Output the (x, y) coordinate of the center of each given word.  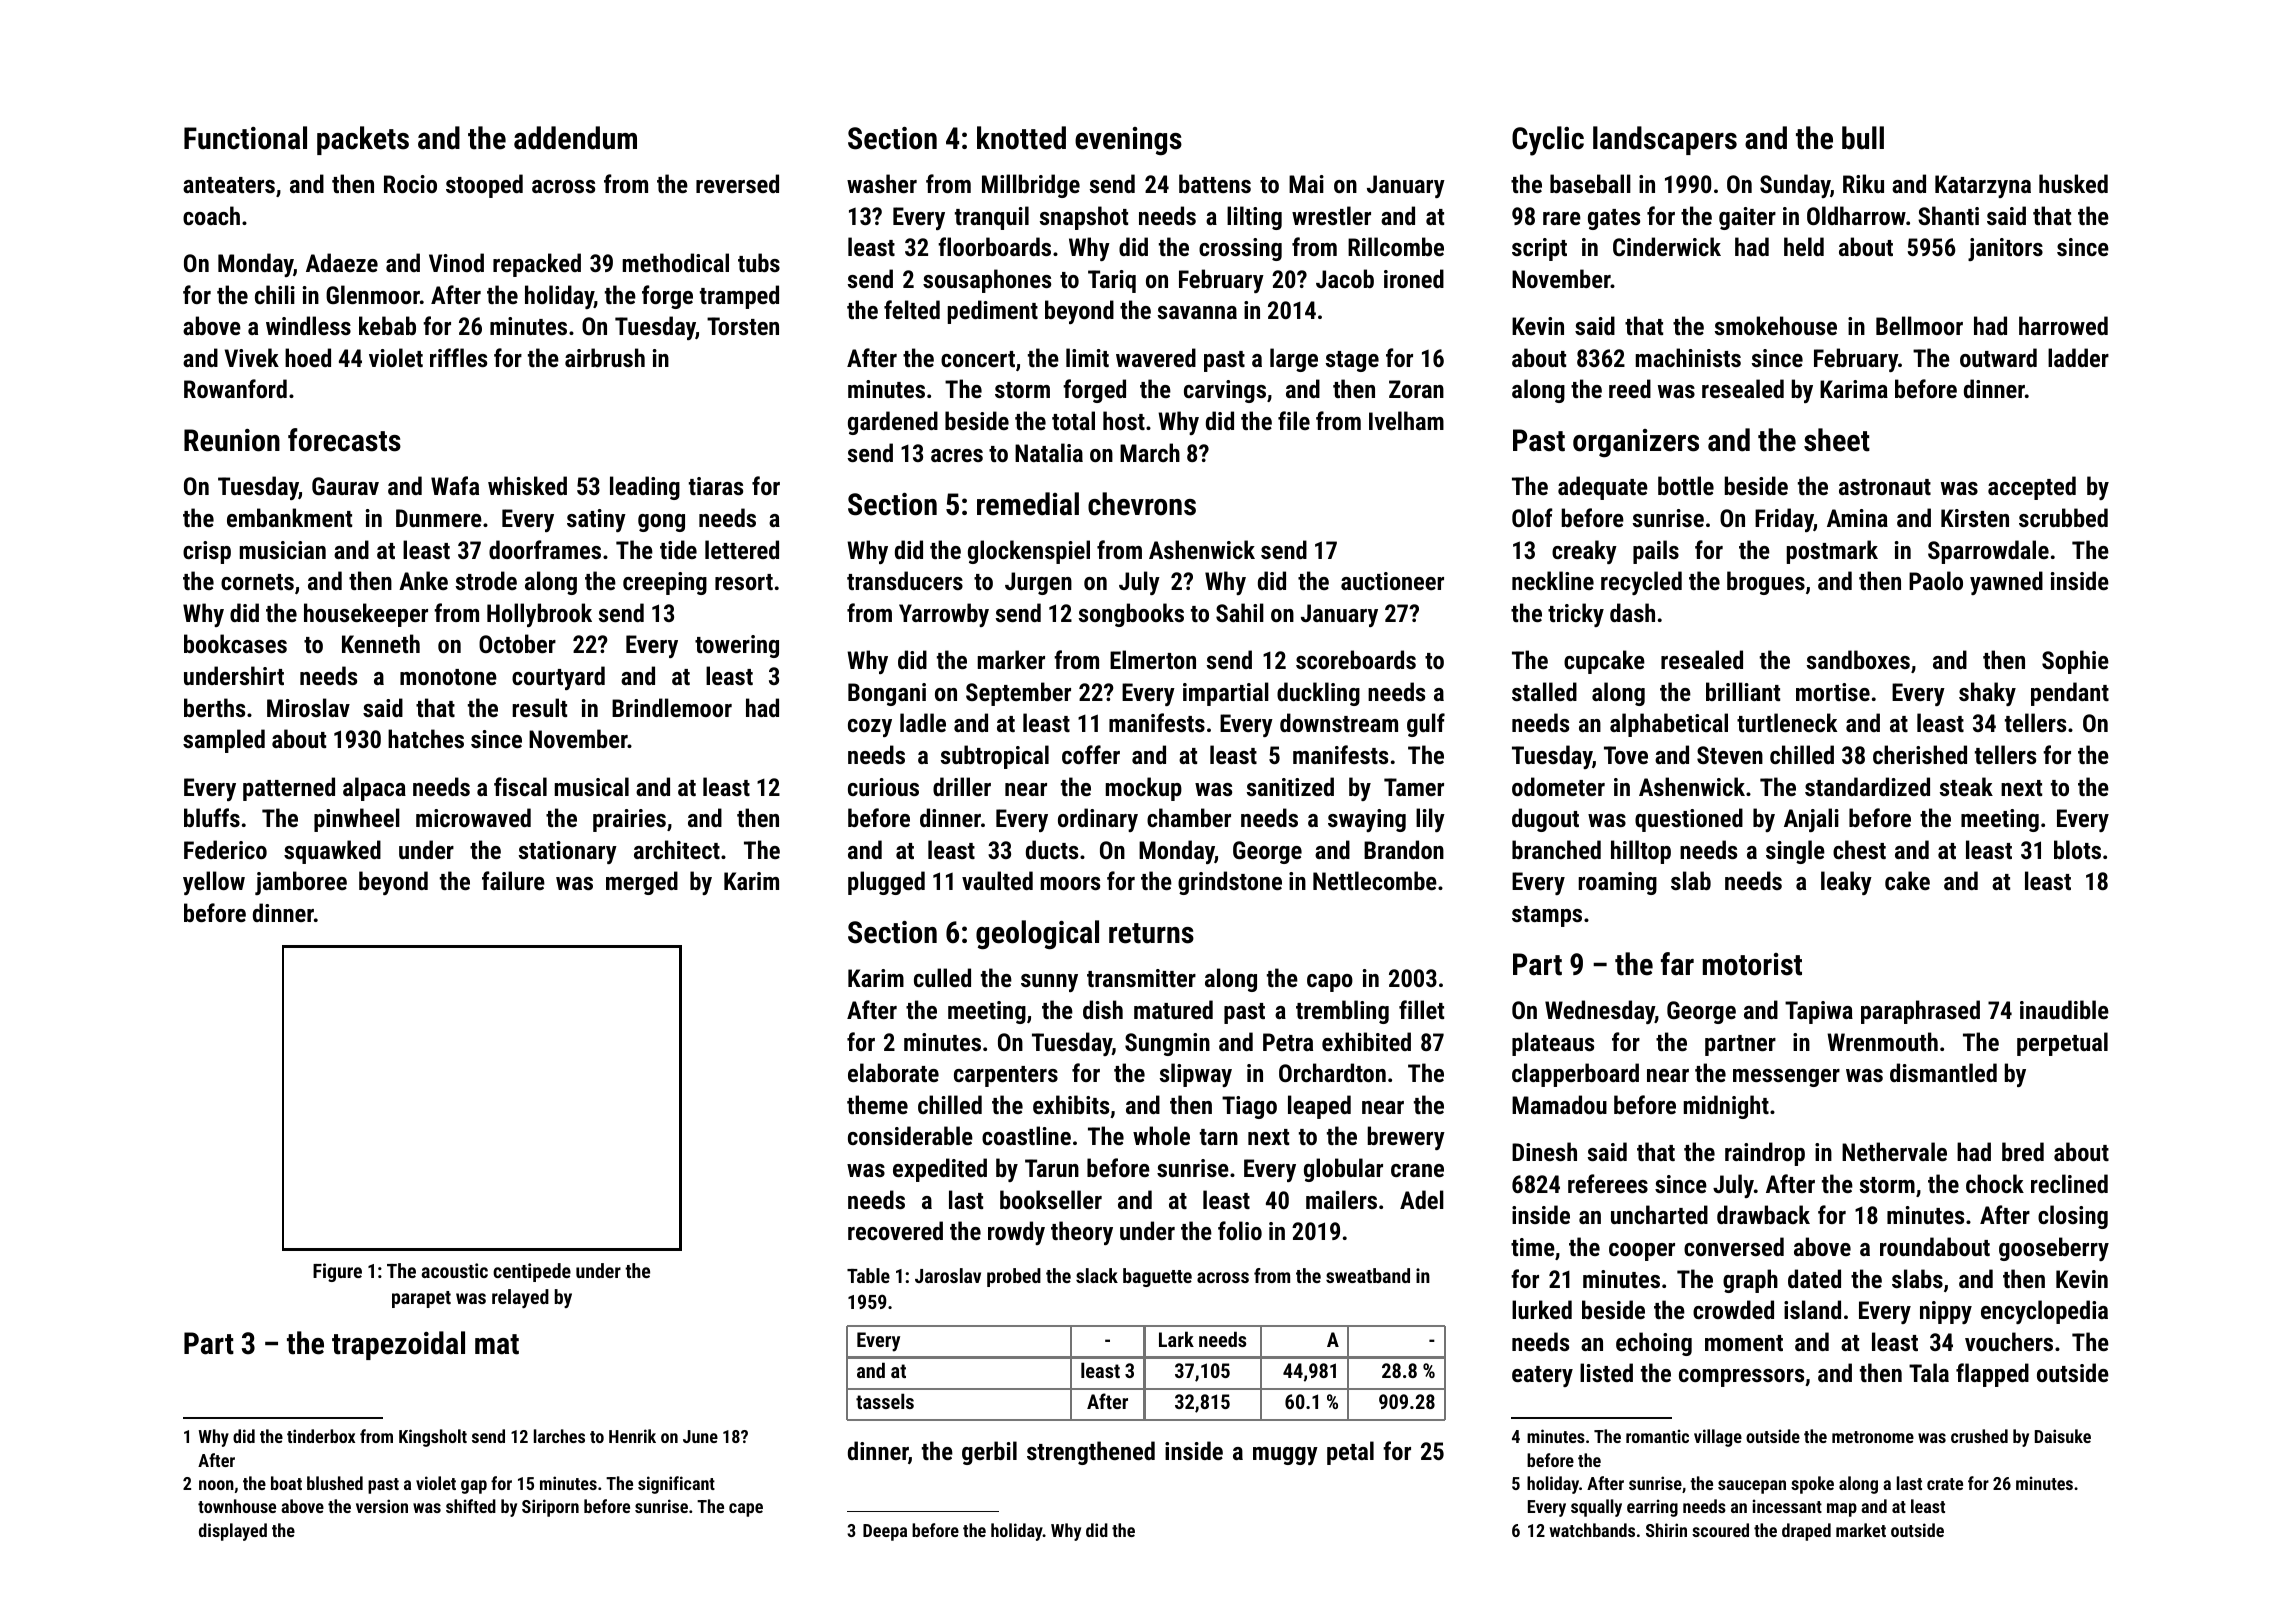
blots (2077, 849)
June (700, 1436)
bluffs (212, 817)
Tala (1929, 1372)
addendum (575, 138)
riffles (458, 357)
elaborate (893, 1072)
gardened (893, 423)
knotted (1021, 138)
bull (1863, 138)
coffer (1091, 754)
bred (2023, 1151)
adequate (1603, 488)
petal (1350, 1453)
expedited (940, 1170)
